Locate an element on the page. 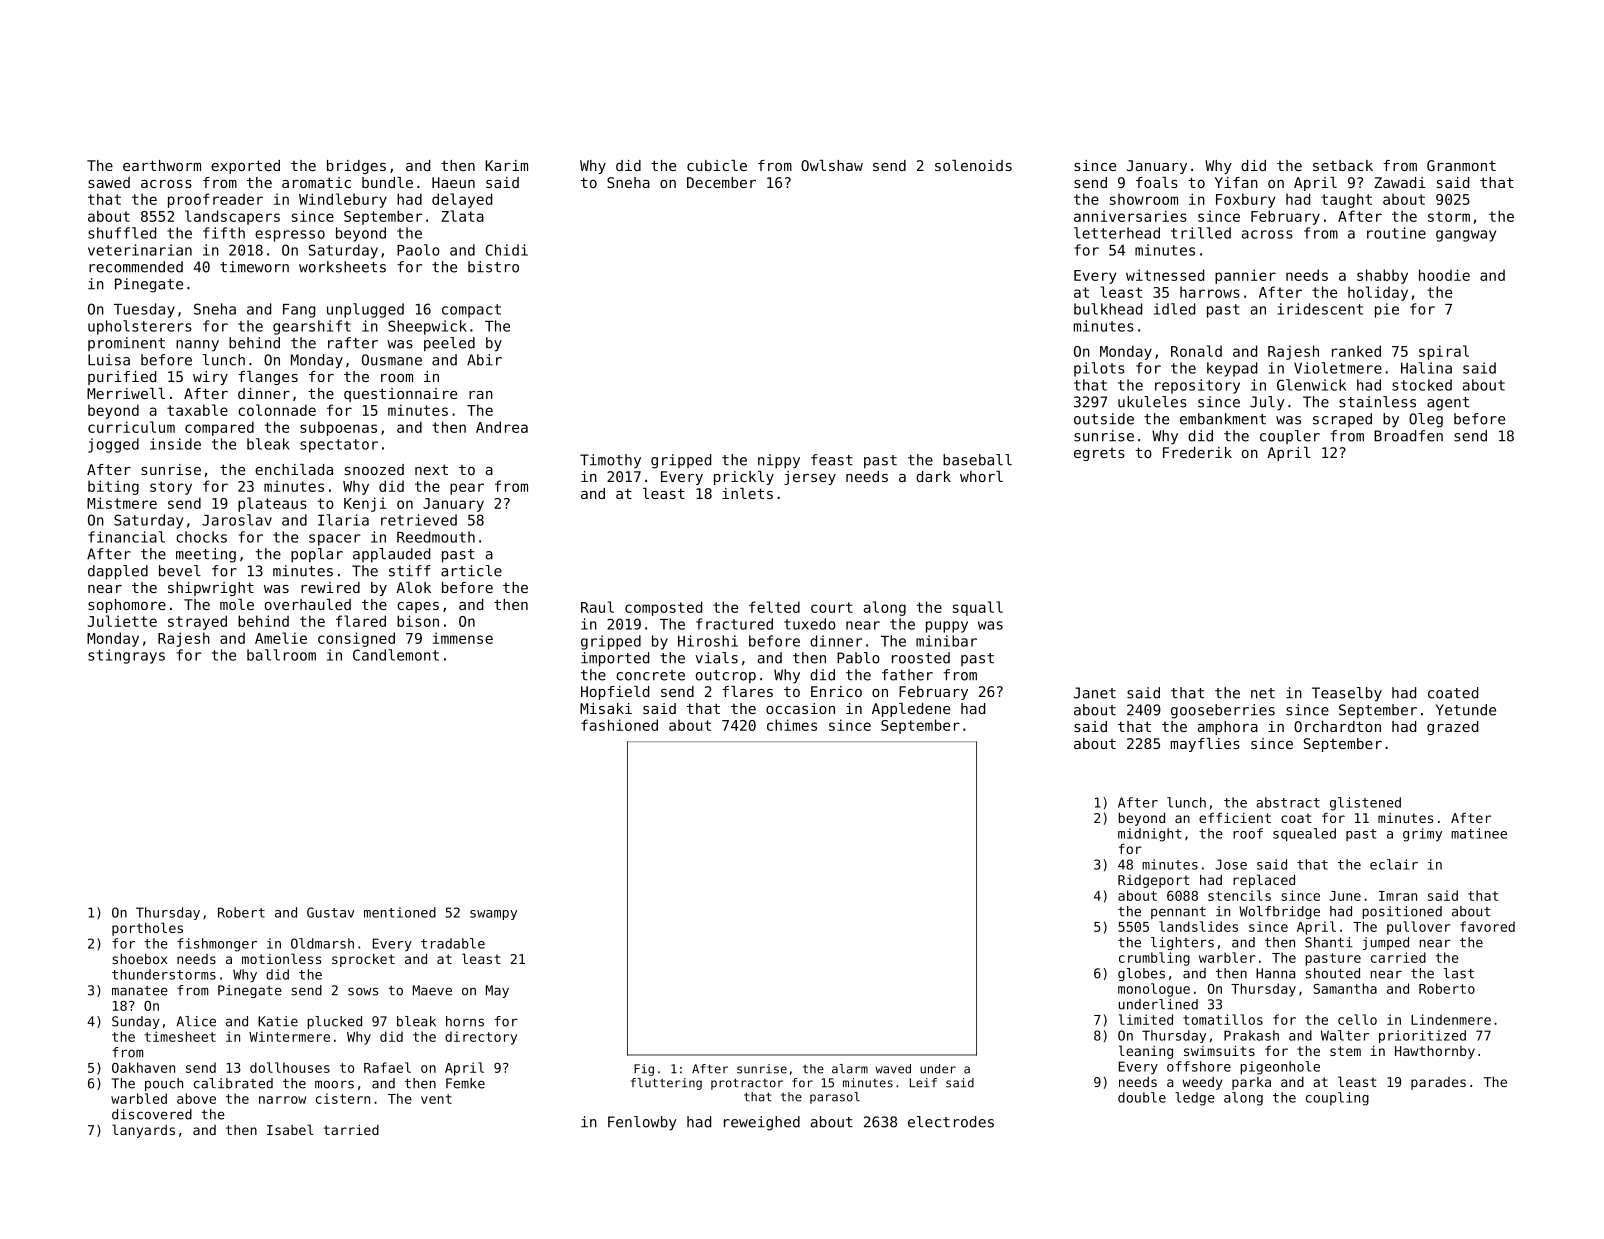  Oakhaven is located at coordinates (143, 1067).
